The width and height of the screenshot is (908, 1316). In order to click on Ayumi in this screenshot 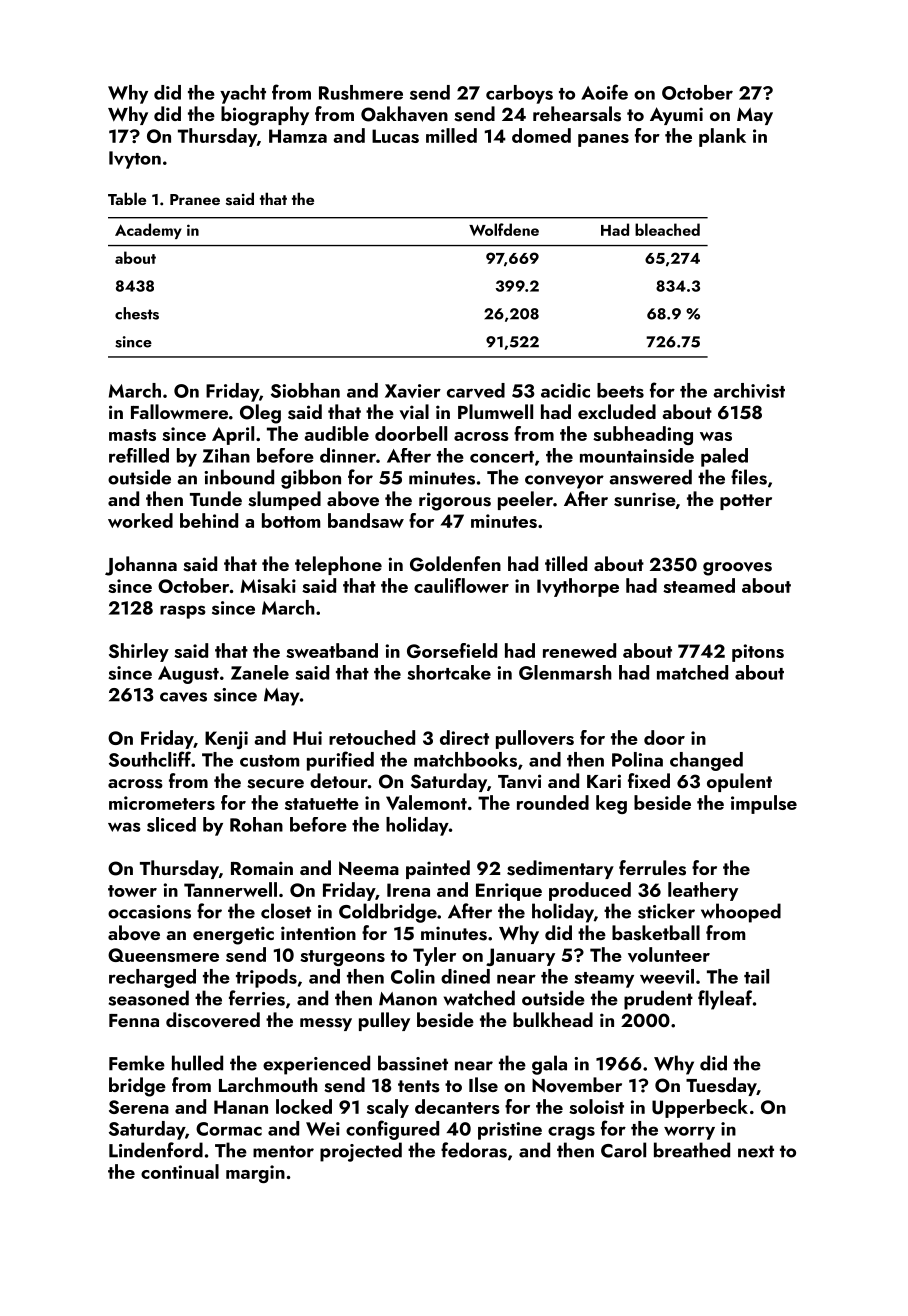, I will do `click(676, 116)`.
